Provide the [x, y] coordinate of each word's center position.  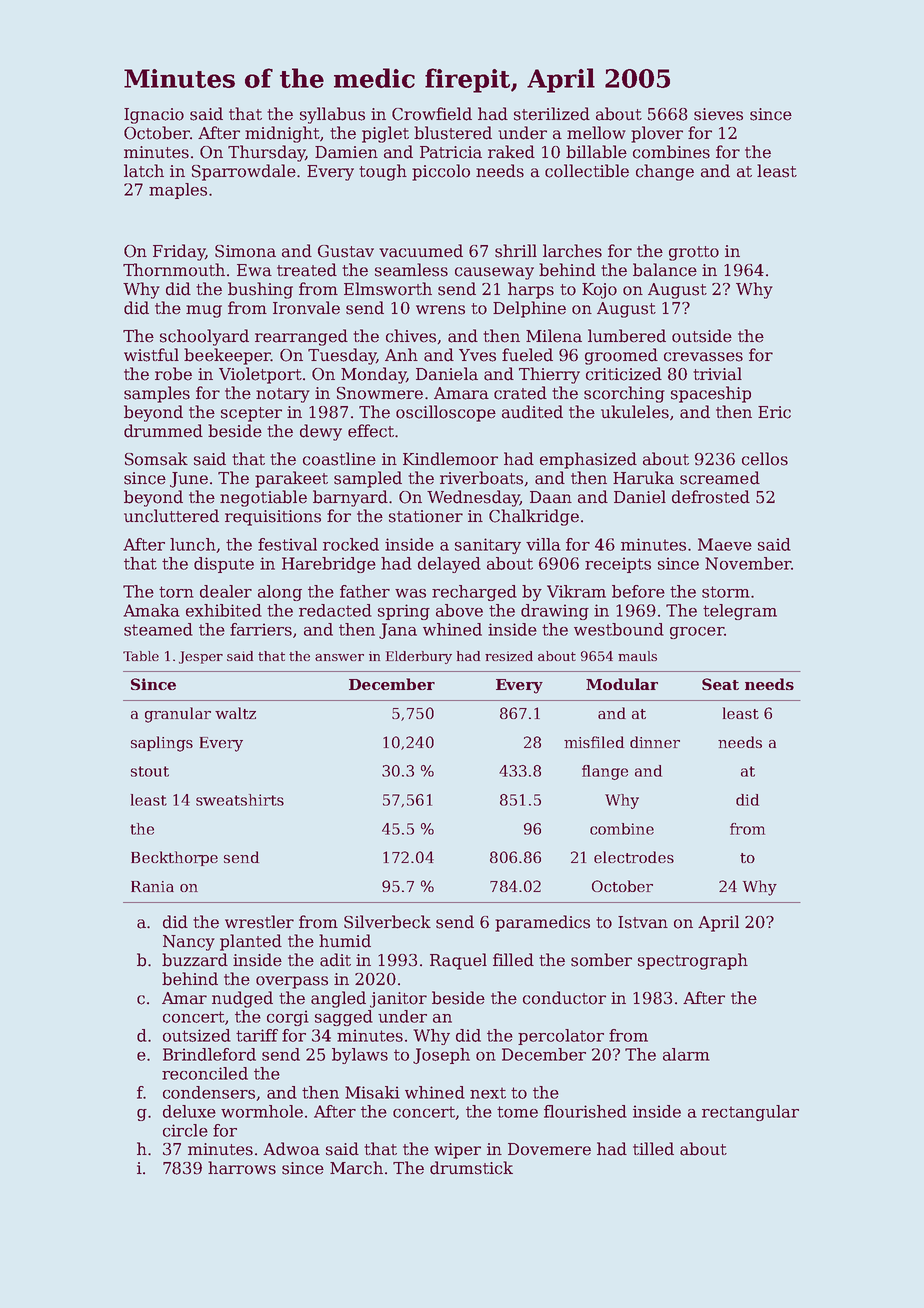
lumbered [627, 336]
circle [185, 1130]
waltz [235, 713]
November [748, 563]
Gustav [346, 251]
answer [339, 657]
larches [572, 251]
